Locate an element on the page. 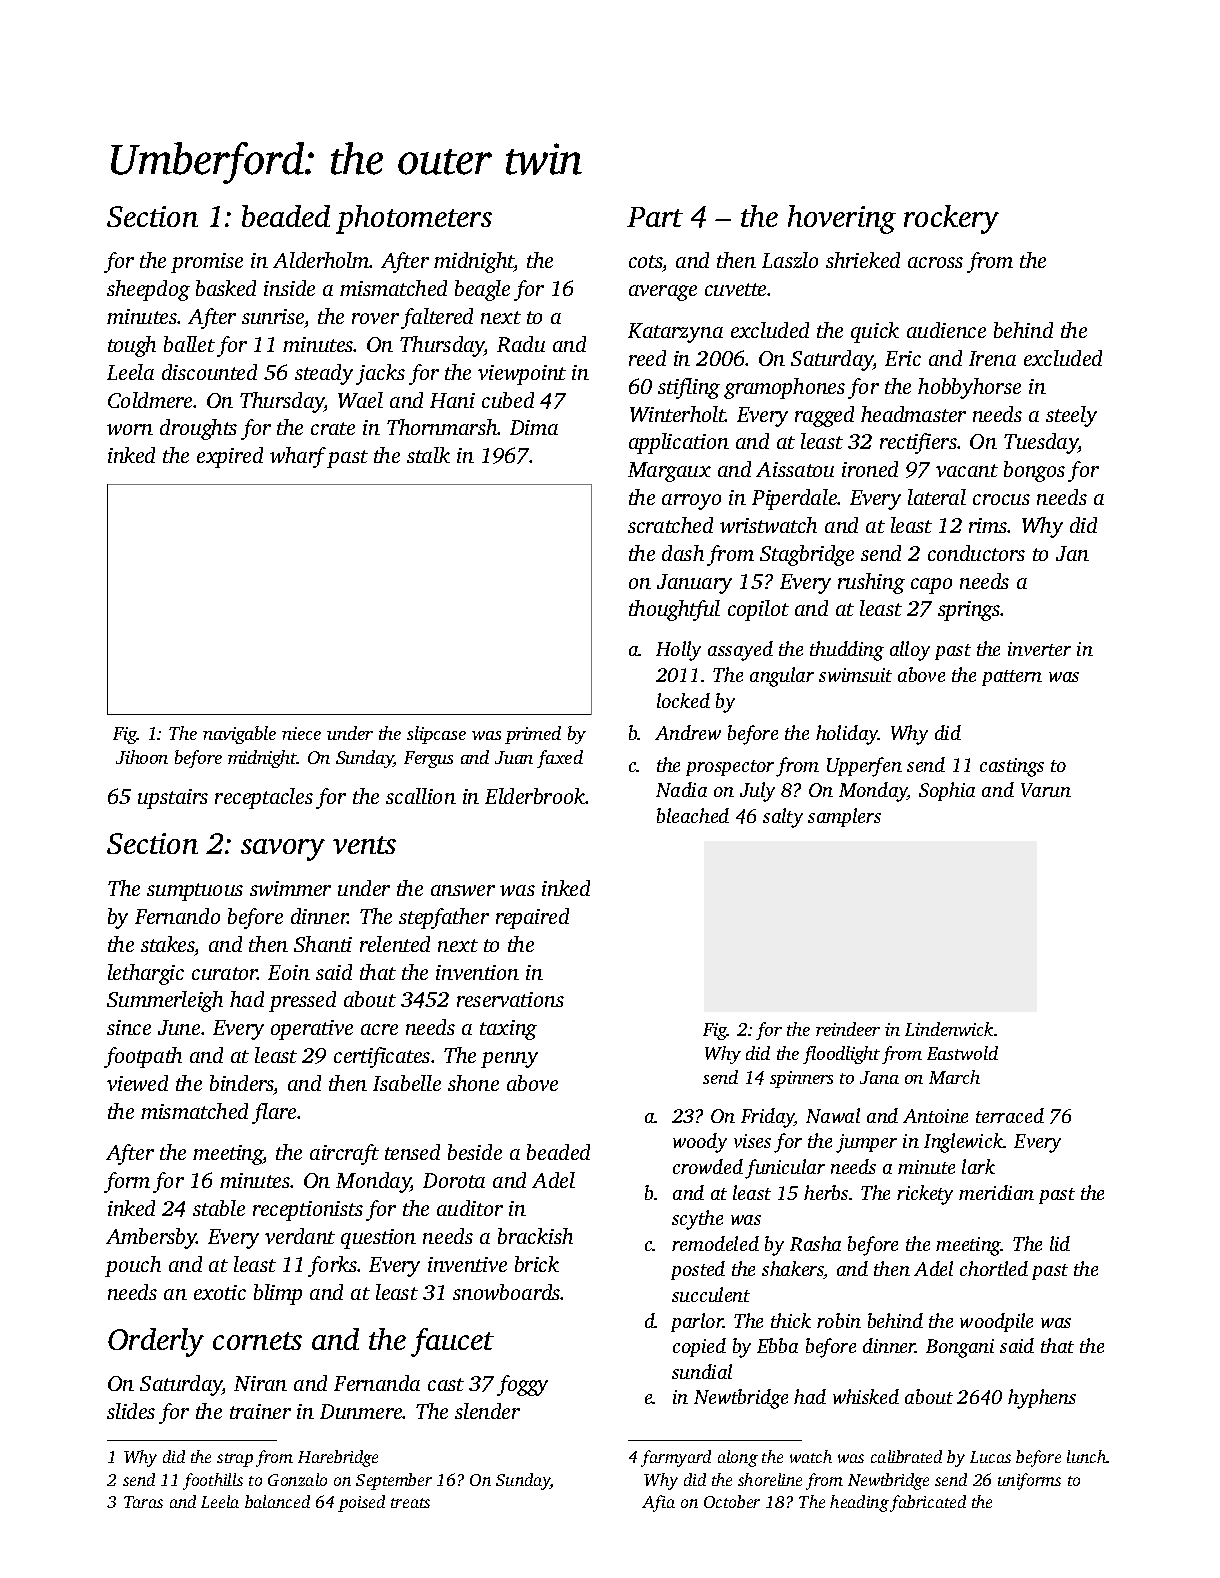 The height and width of the page is (1578, 1220). discounted is located at coordinates (209, 372).
